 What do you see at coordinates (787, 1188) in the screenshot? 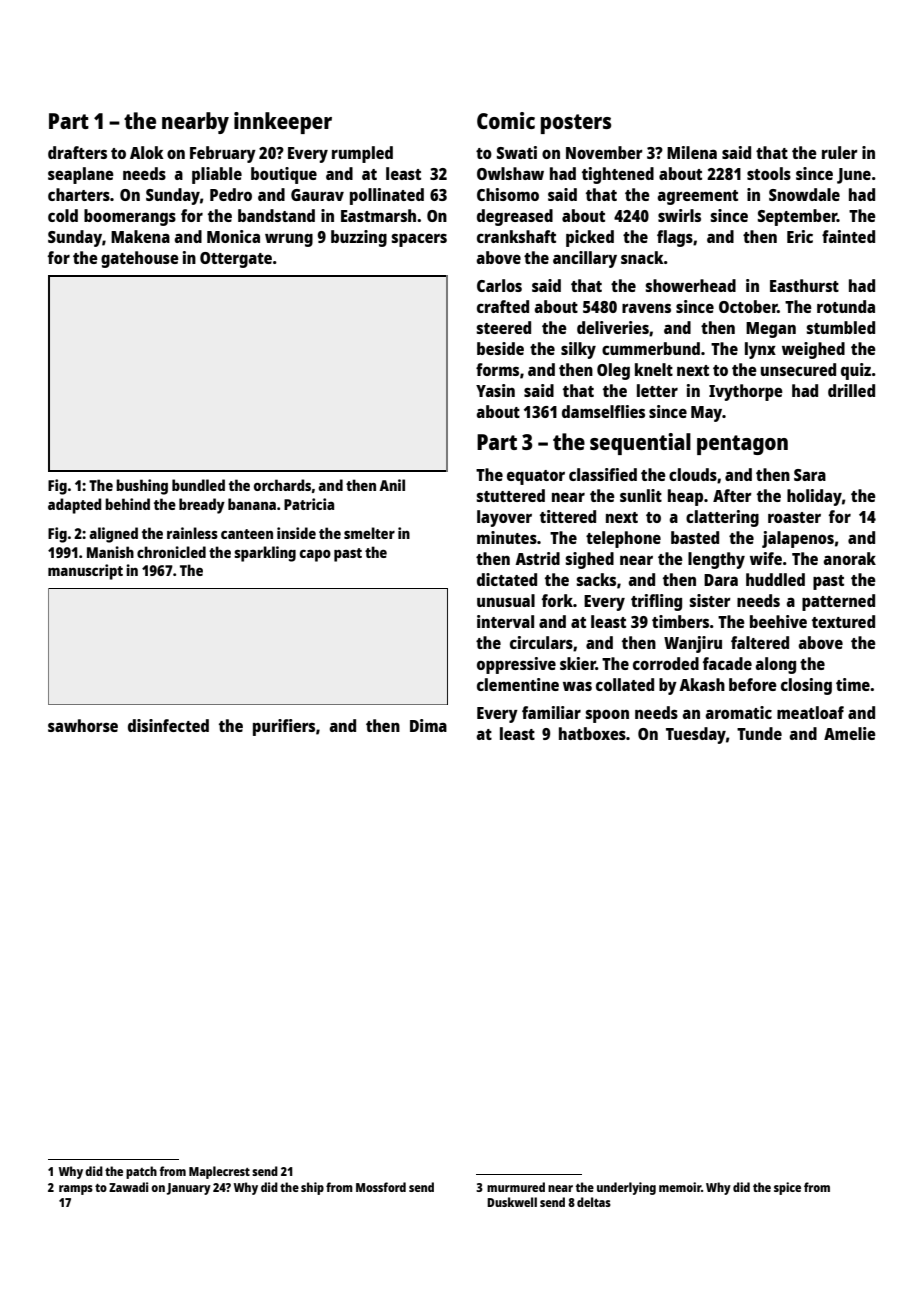
I see `spice` at bounding box center [787, 1188].
